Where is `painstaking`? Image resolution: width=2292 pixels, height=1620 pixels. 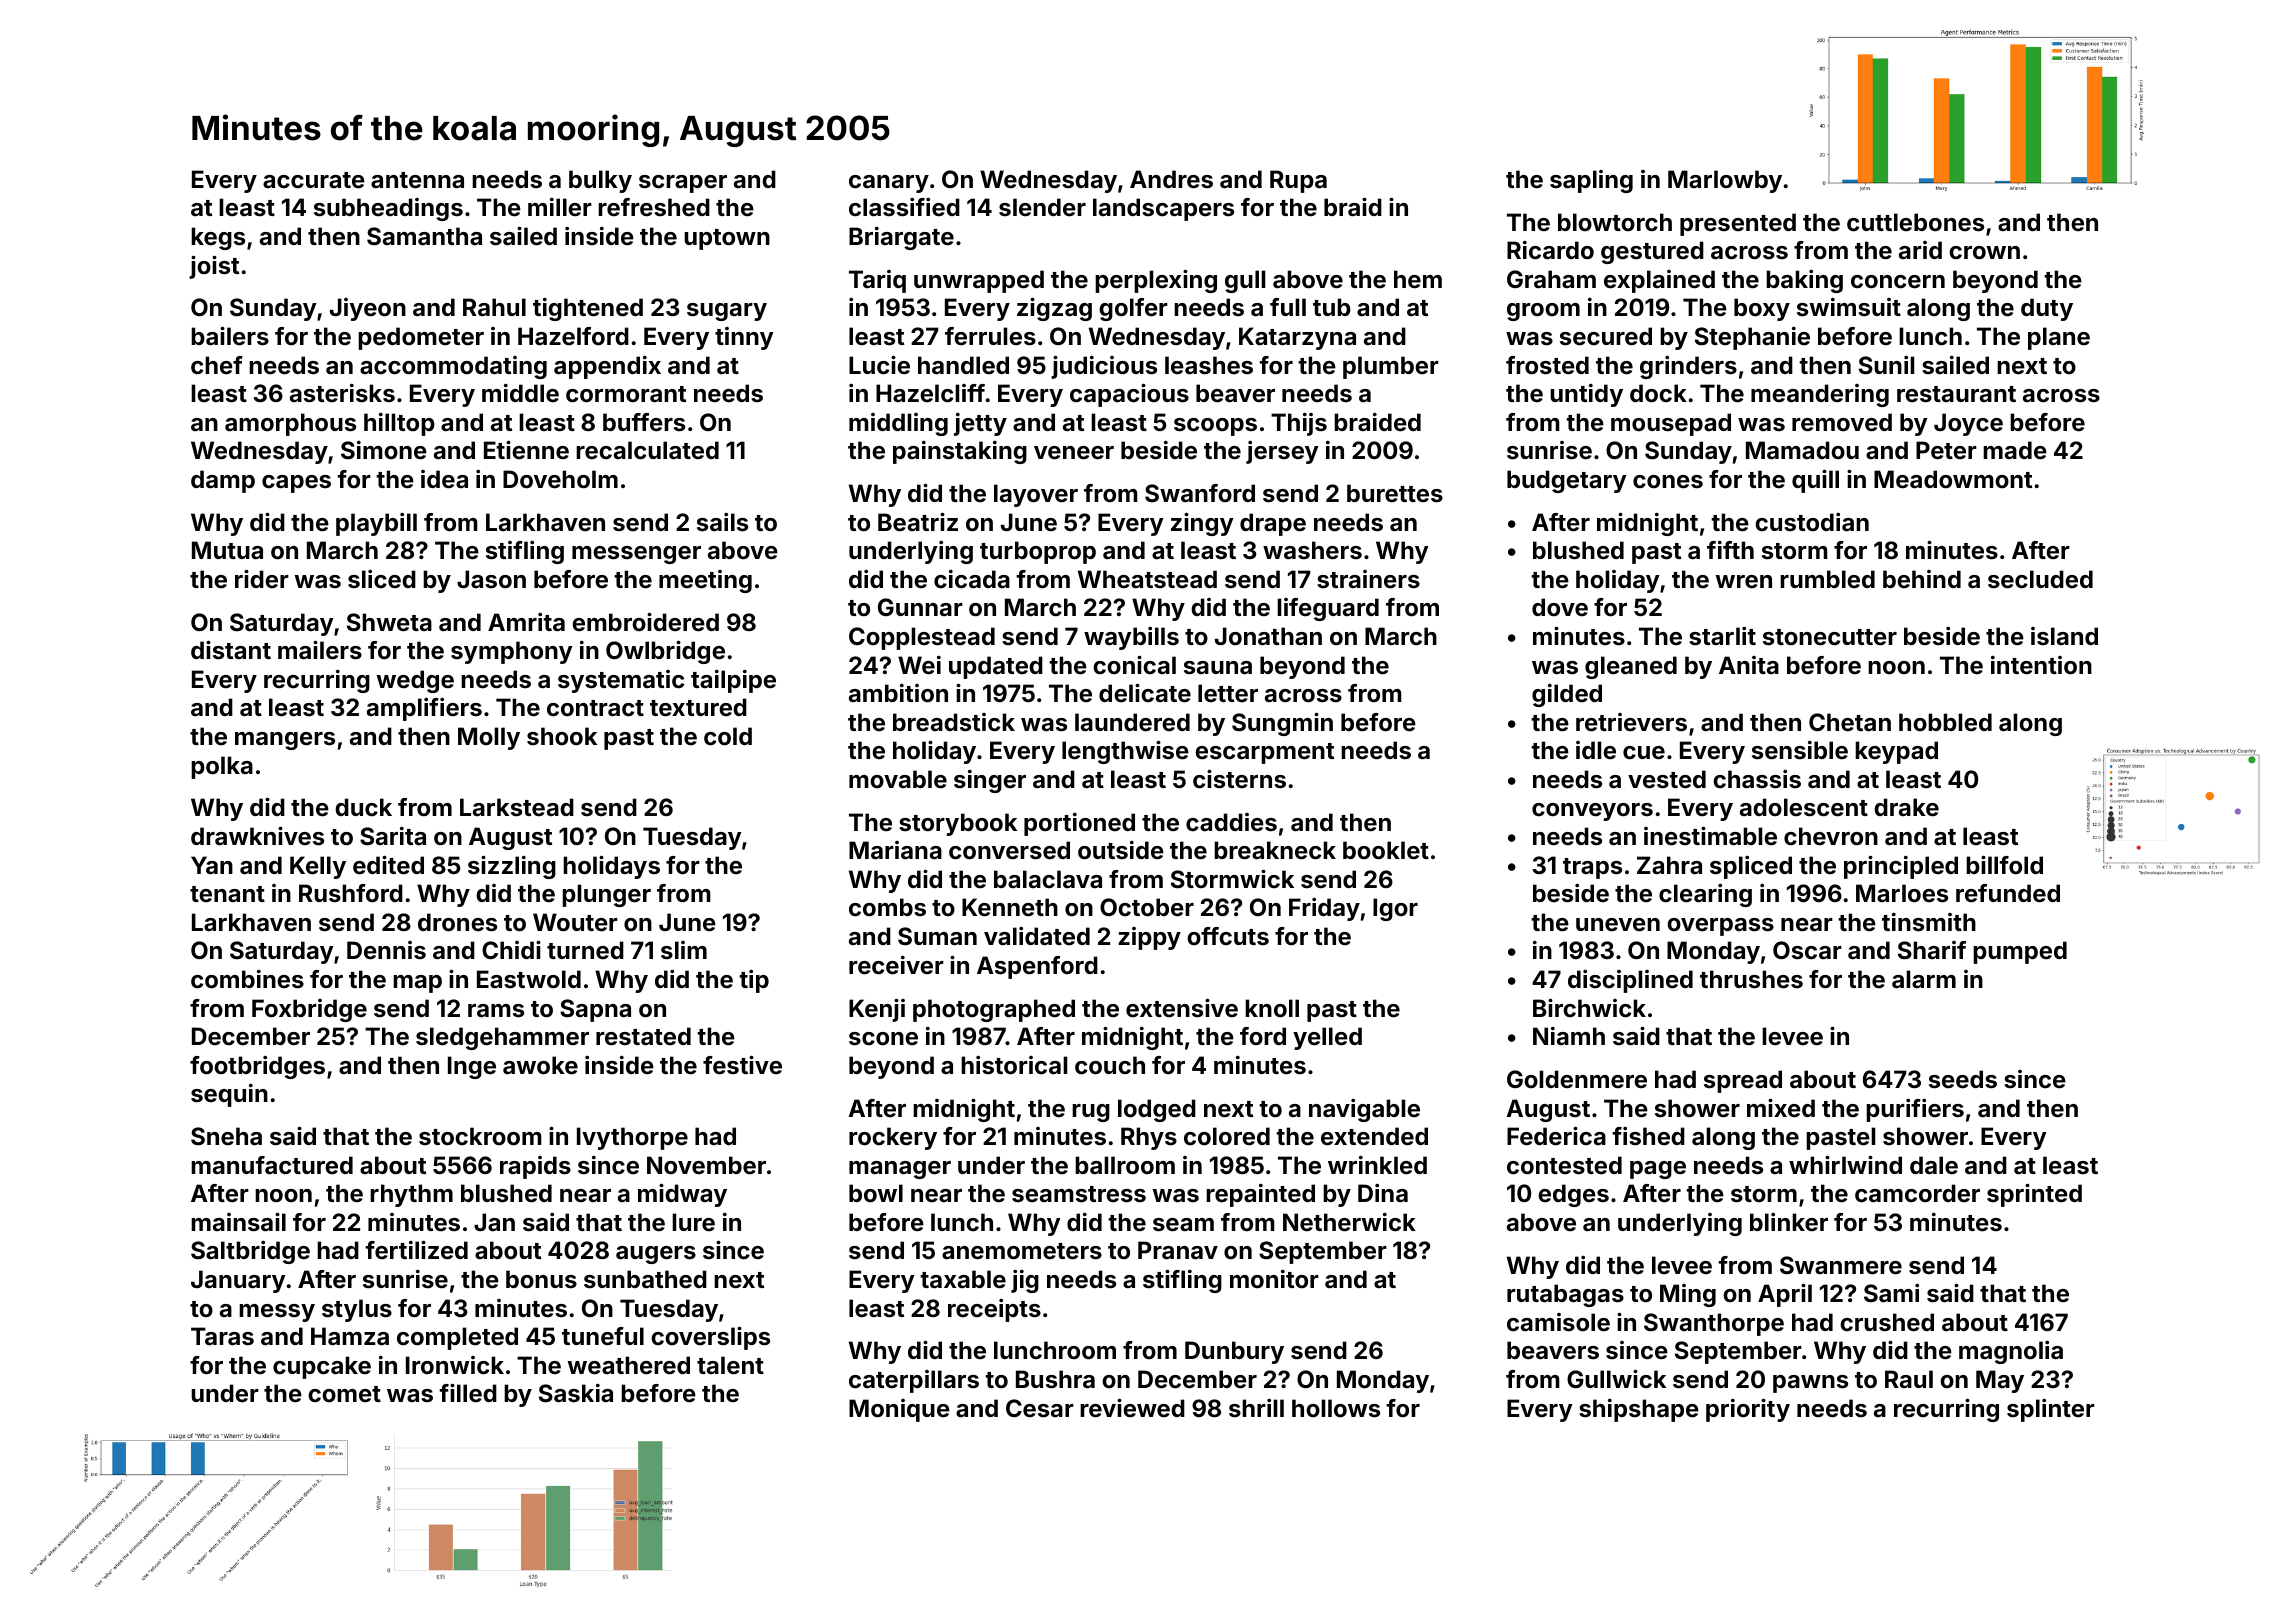
painstaking is located at coordinates (960, 452).
